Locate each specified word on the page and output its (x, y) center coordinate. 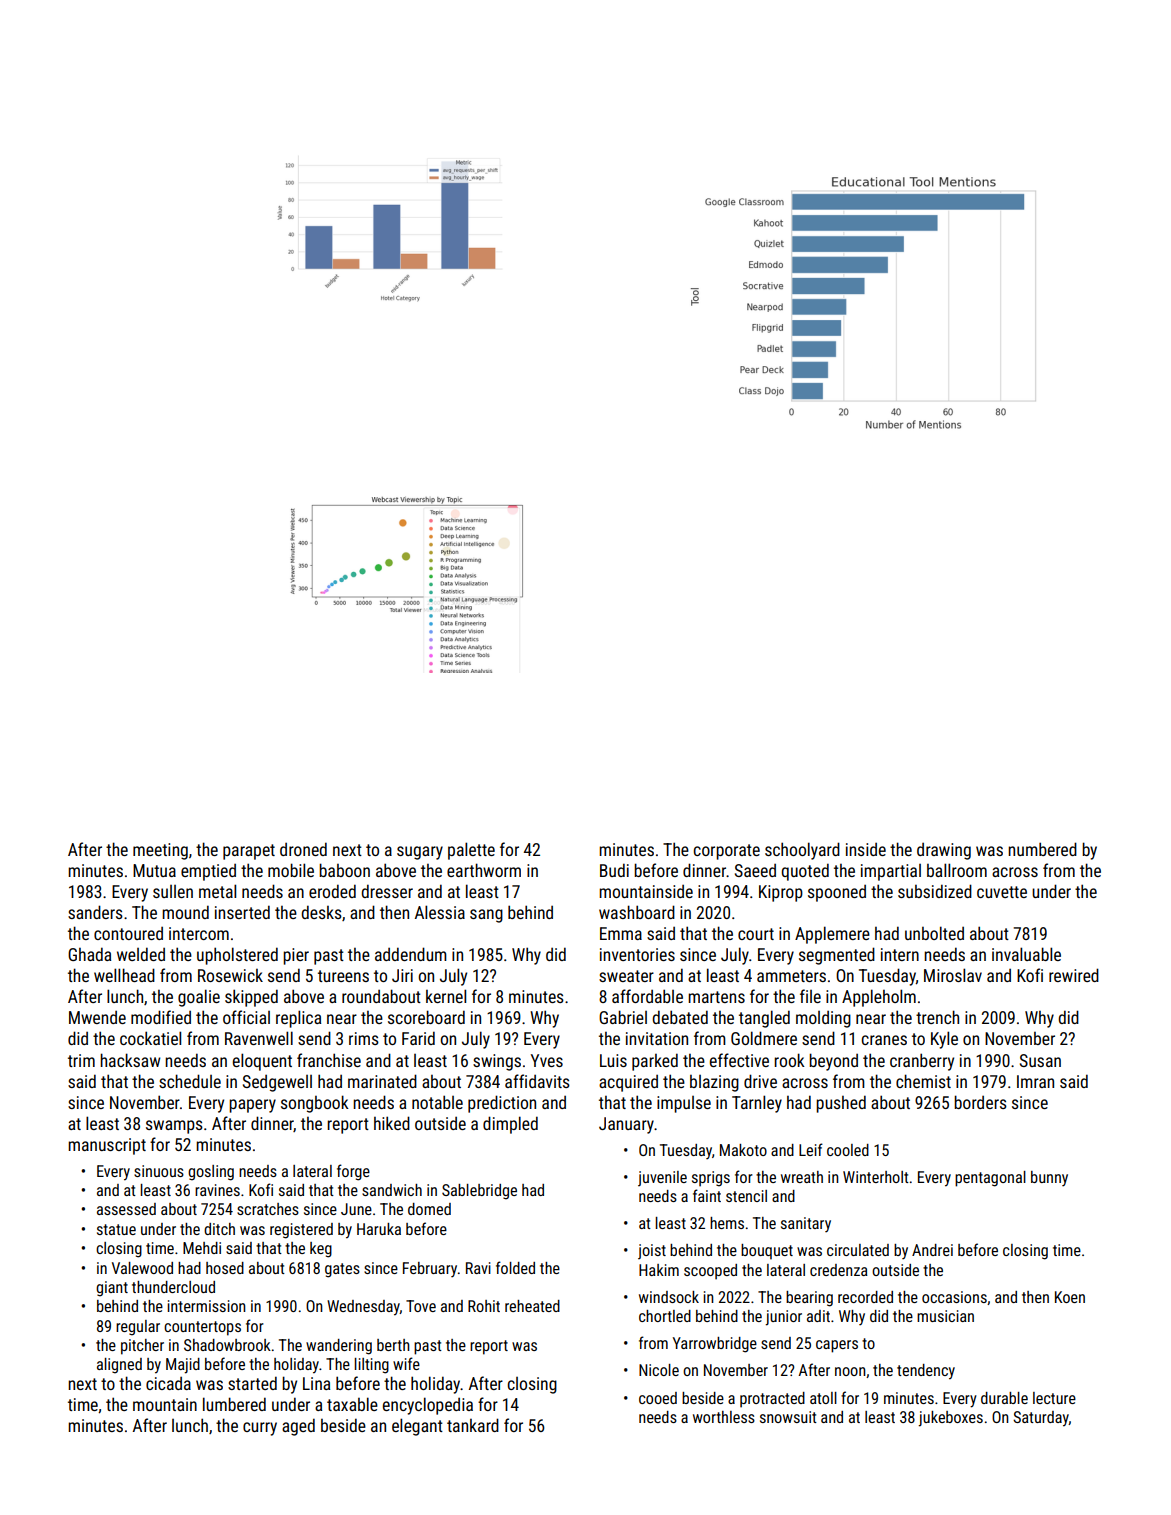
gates (342, 1270)
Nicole (659, 1370)
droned (303, 849)
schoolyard (802, 851)
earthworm (484, 870)
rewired (1074, 975)
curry (260, 1429)
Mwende (97, 1017)
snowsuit (788, 1417)
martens (716, 997)
